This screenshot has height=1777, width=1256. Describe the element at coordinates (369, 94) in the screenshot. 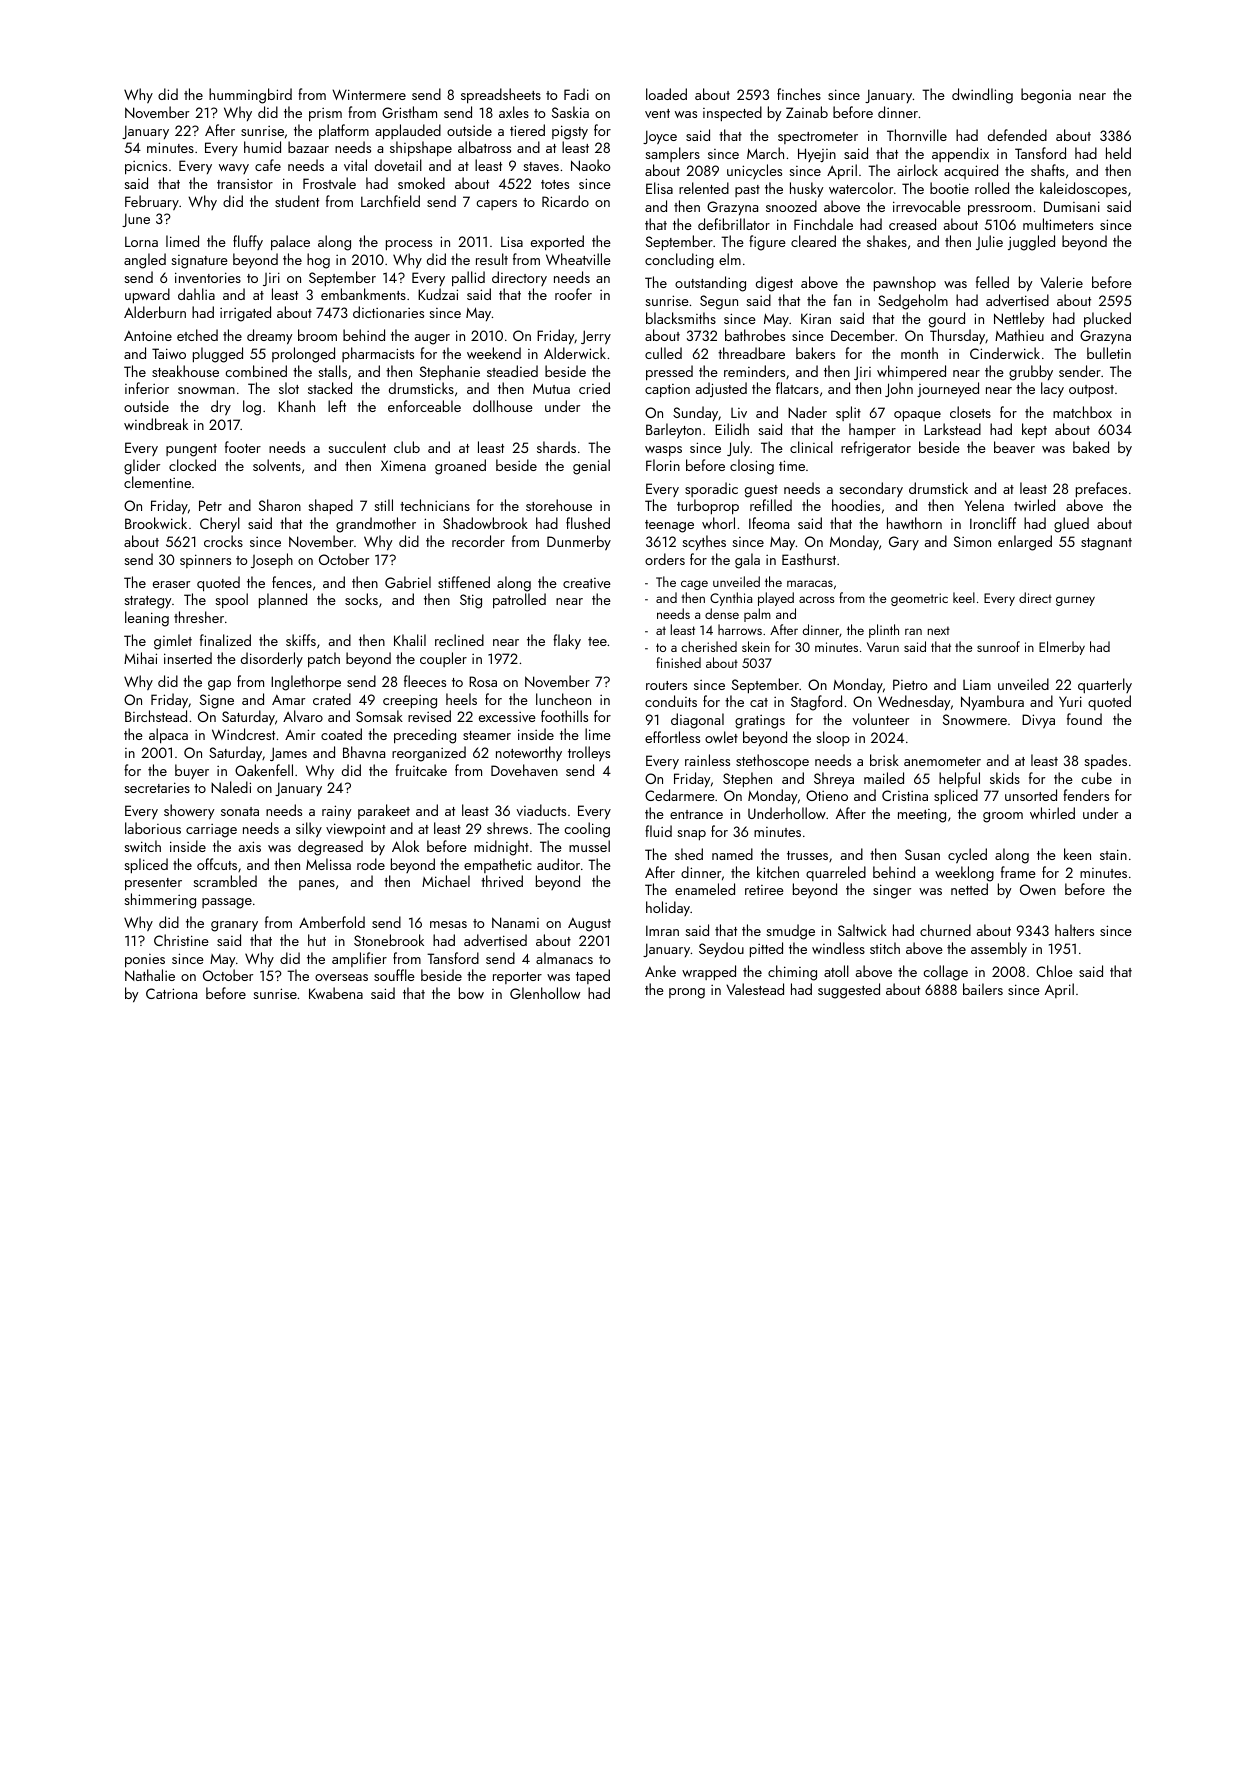

I see `Wintermere` at that location.
